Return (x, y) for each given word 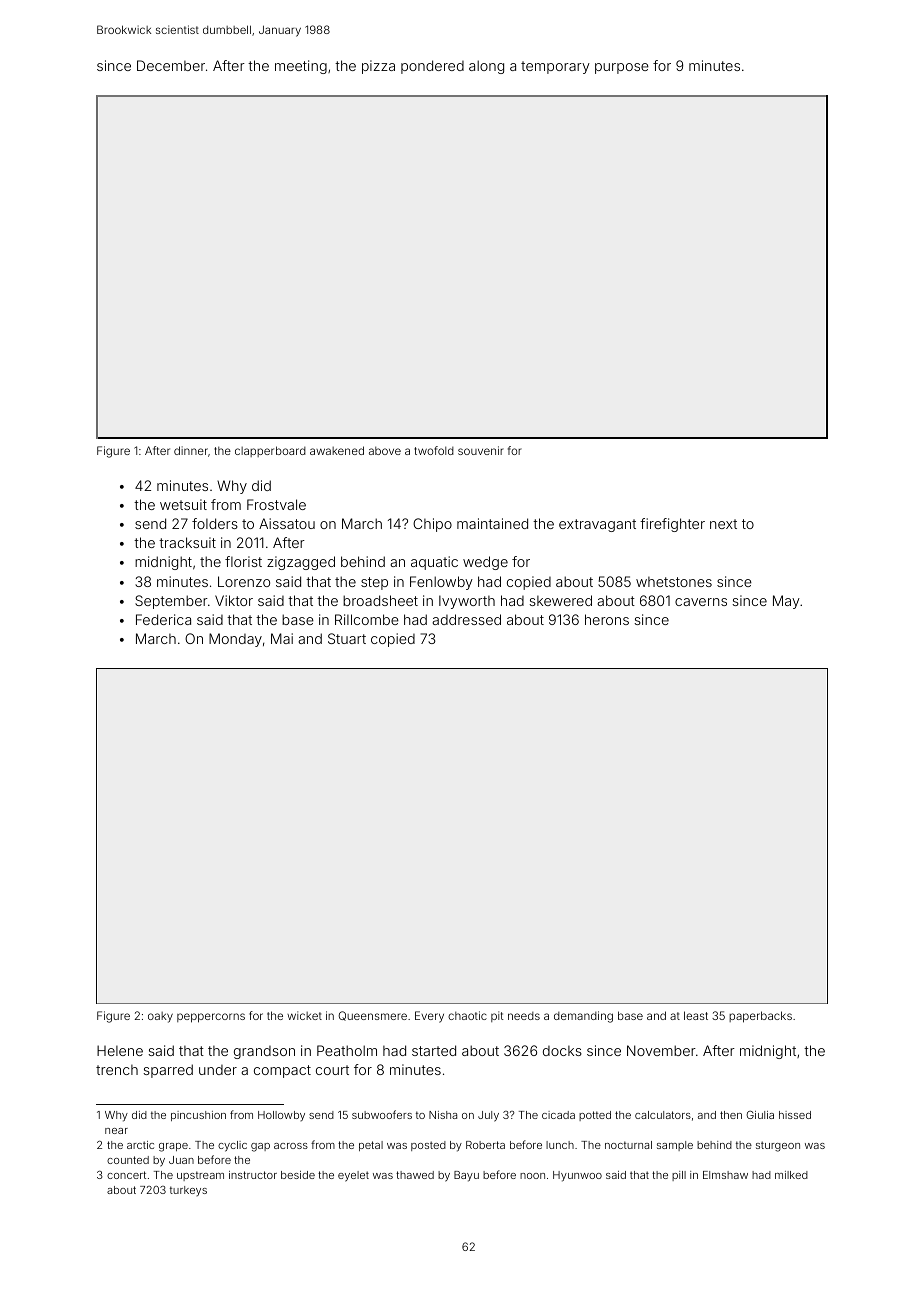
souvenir (481, 450)
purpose (622, 68)
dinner (191, 450)
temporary (555, 67)
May (786, 602)
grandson (264, 1052)
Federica (163, 619)
